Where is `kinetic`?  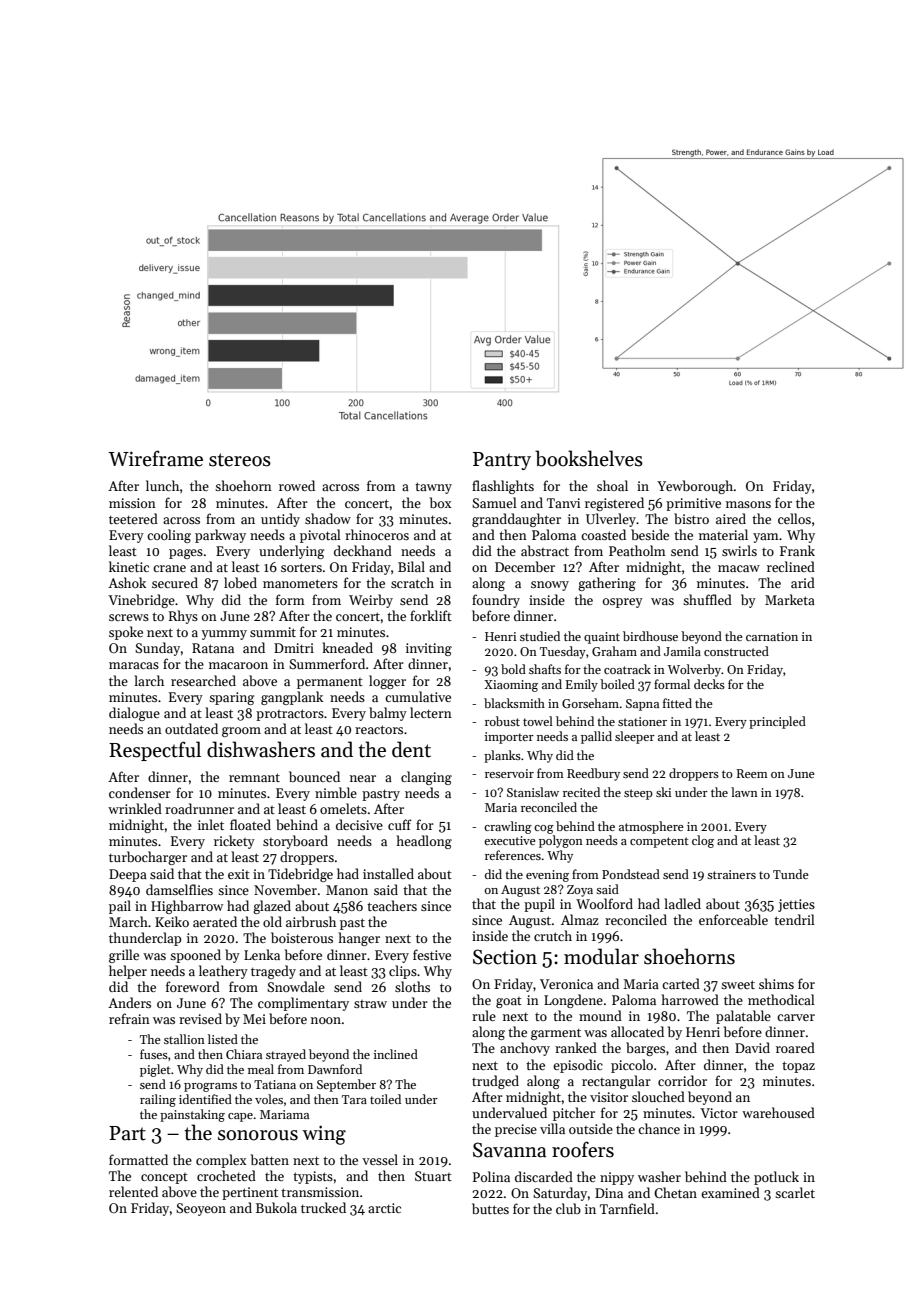
kinetic is located at coordinates (129, 566).
